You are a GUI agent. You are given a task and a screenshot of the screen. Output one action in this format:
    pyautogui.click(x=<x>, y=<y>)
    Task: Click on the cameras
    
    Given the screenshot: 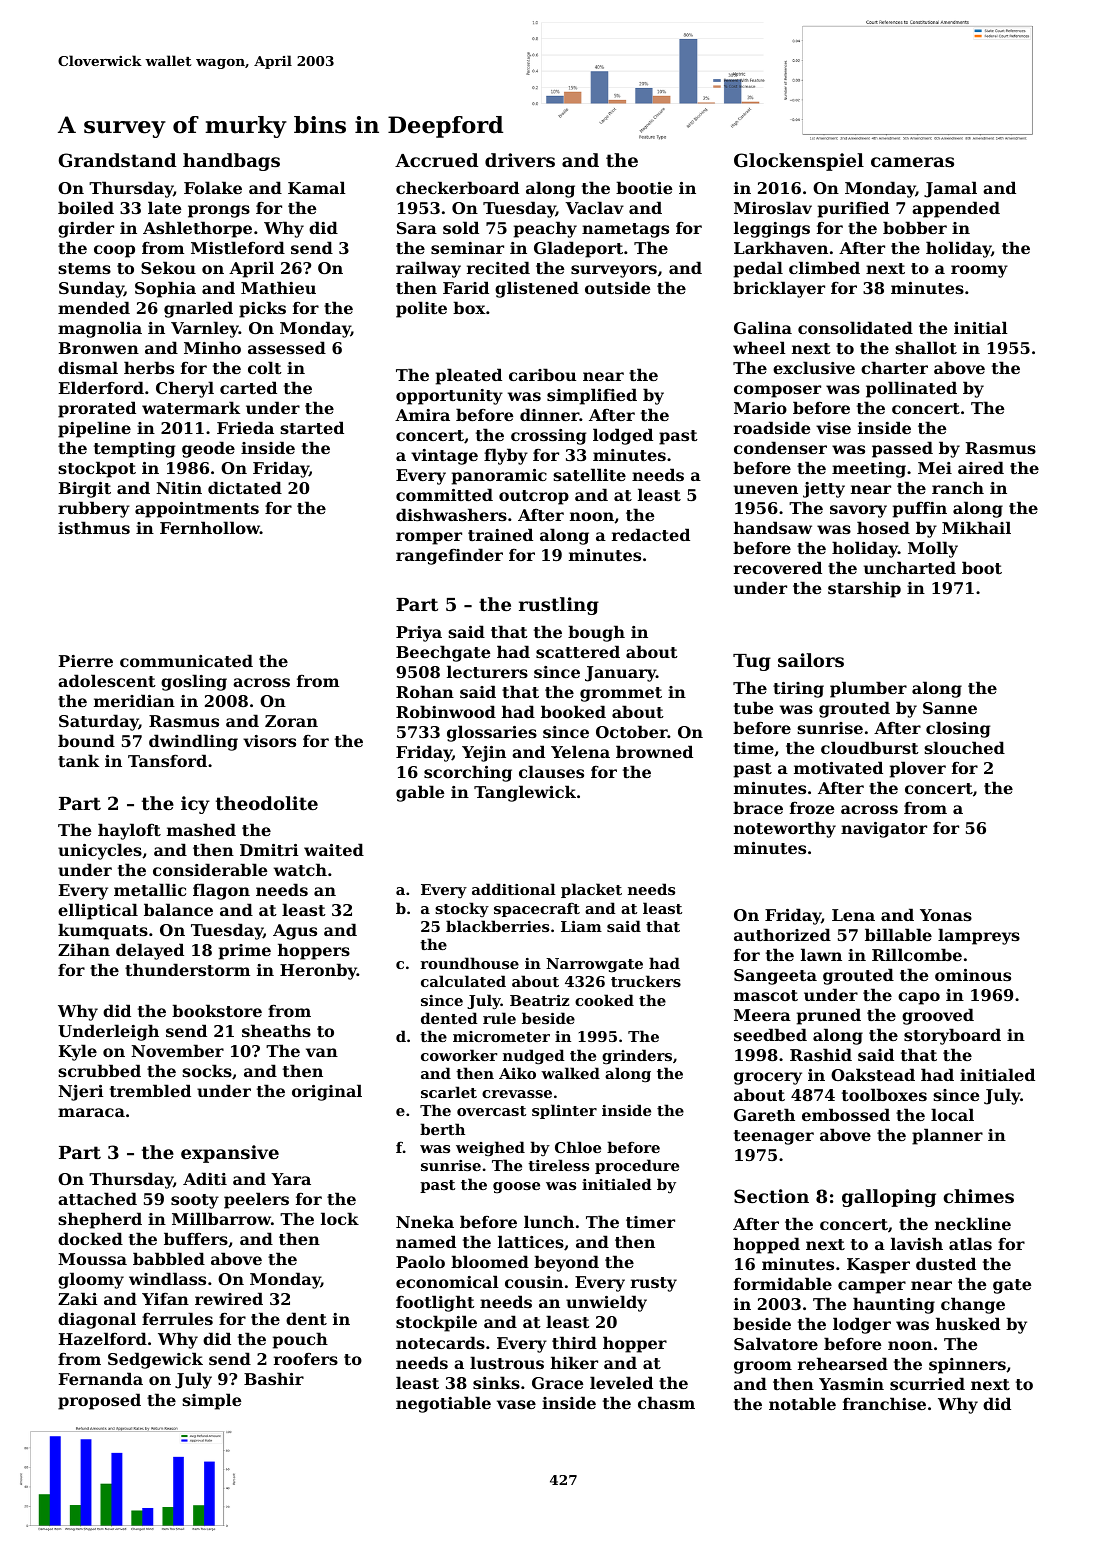 What is the action you would take?
    pyautogui.click(x=912, y=162)
